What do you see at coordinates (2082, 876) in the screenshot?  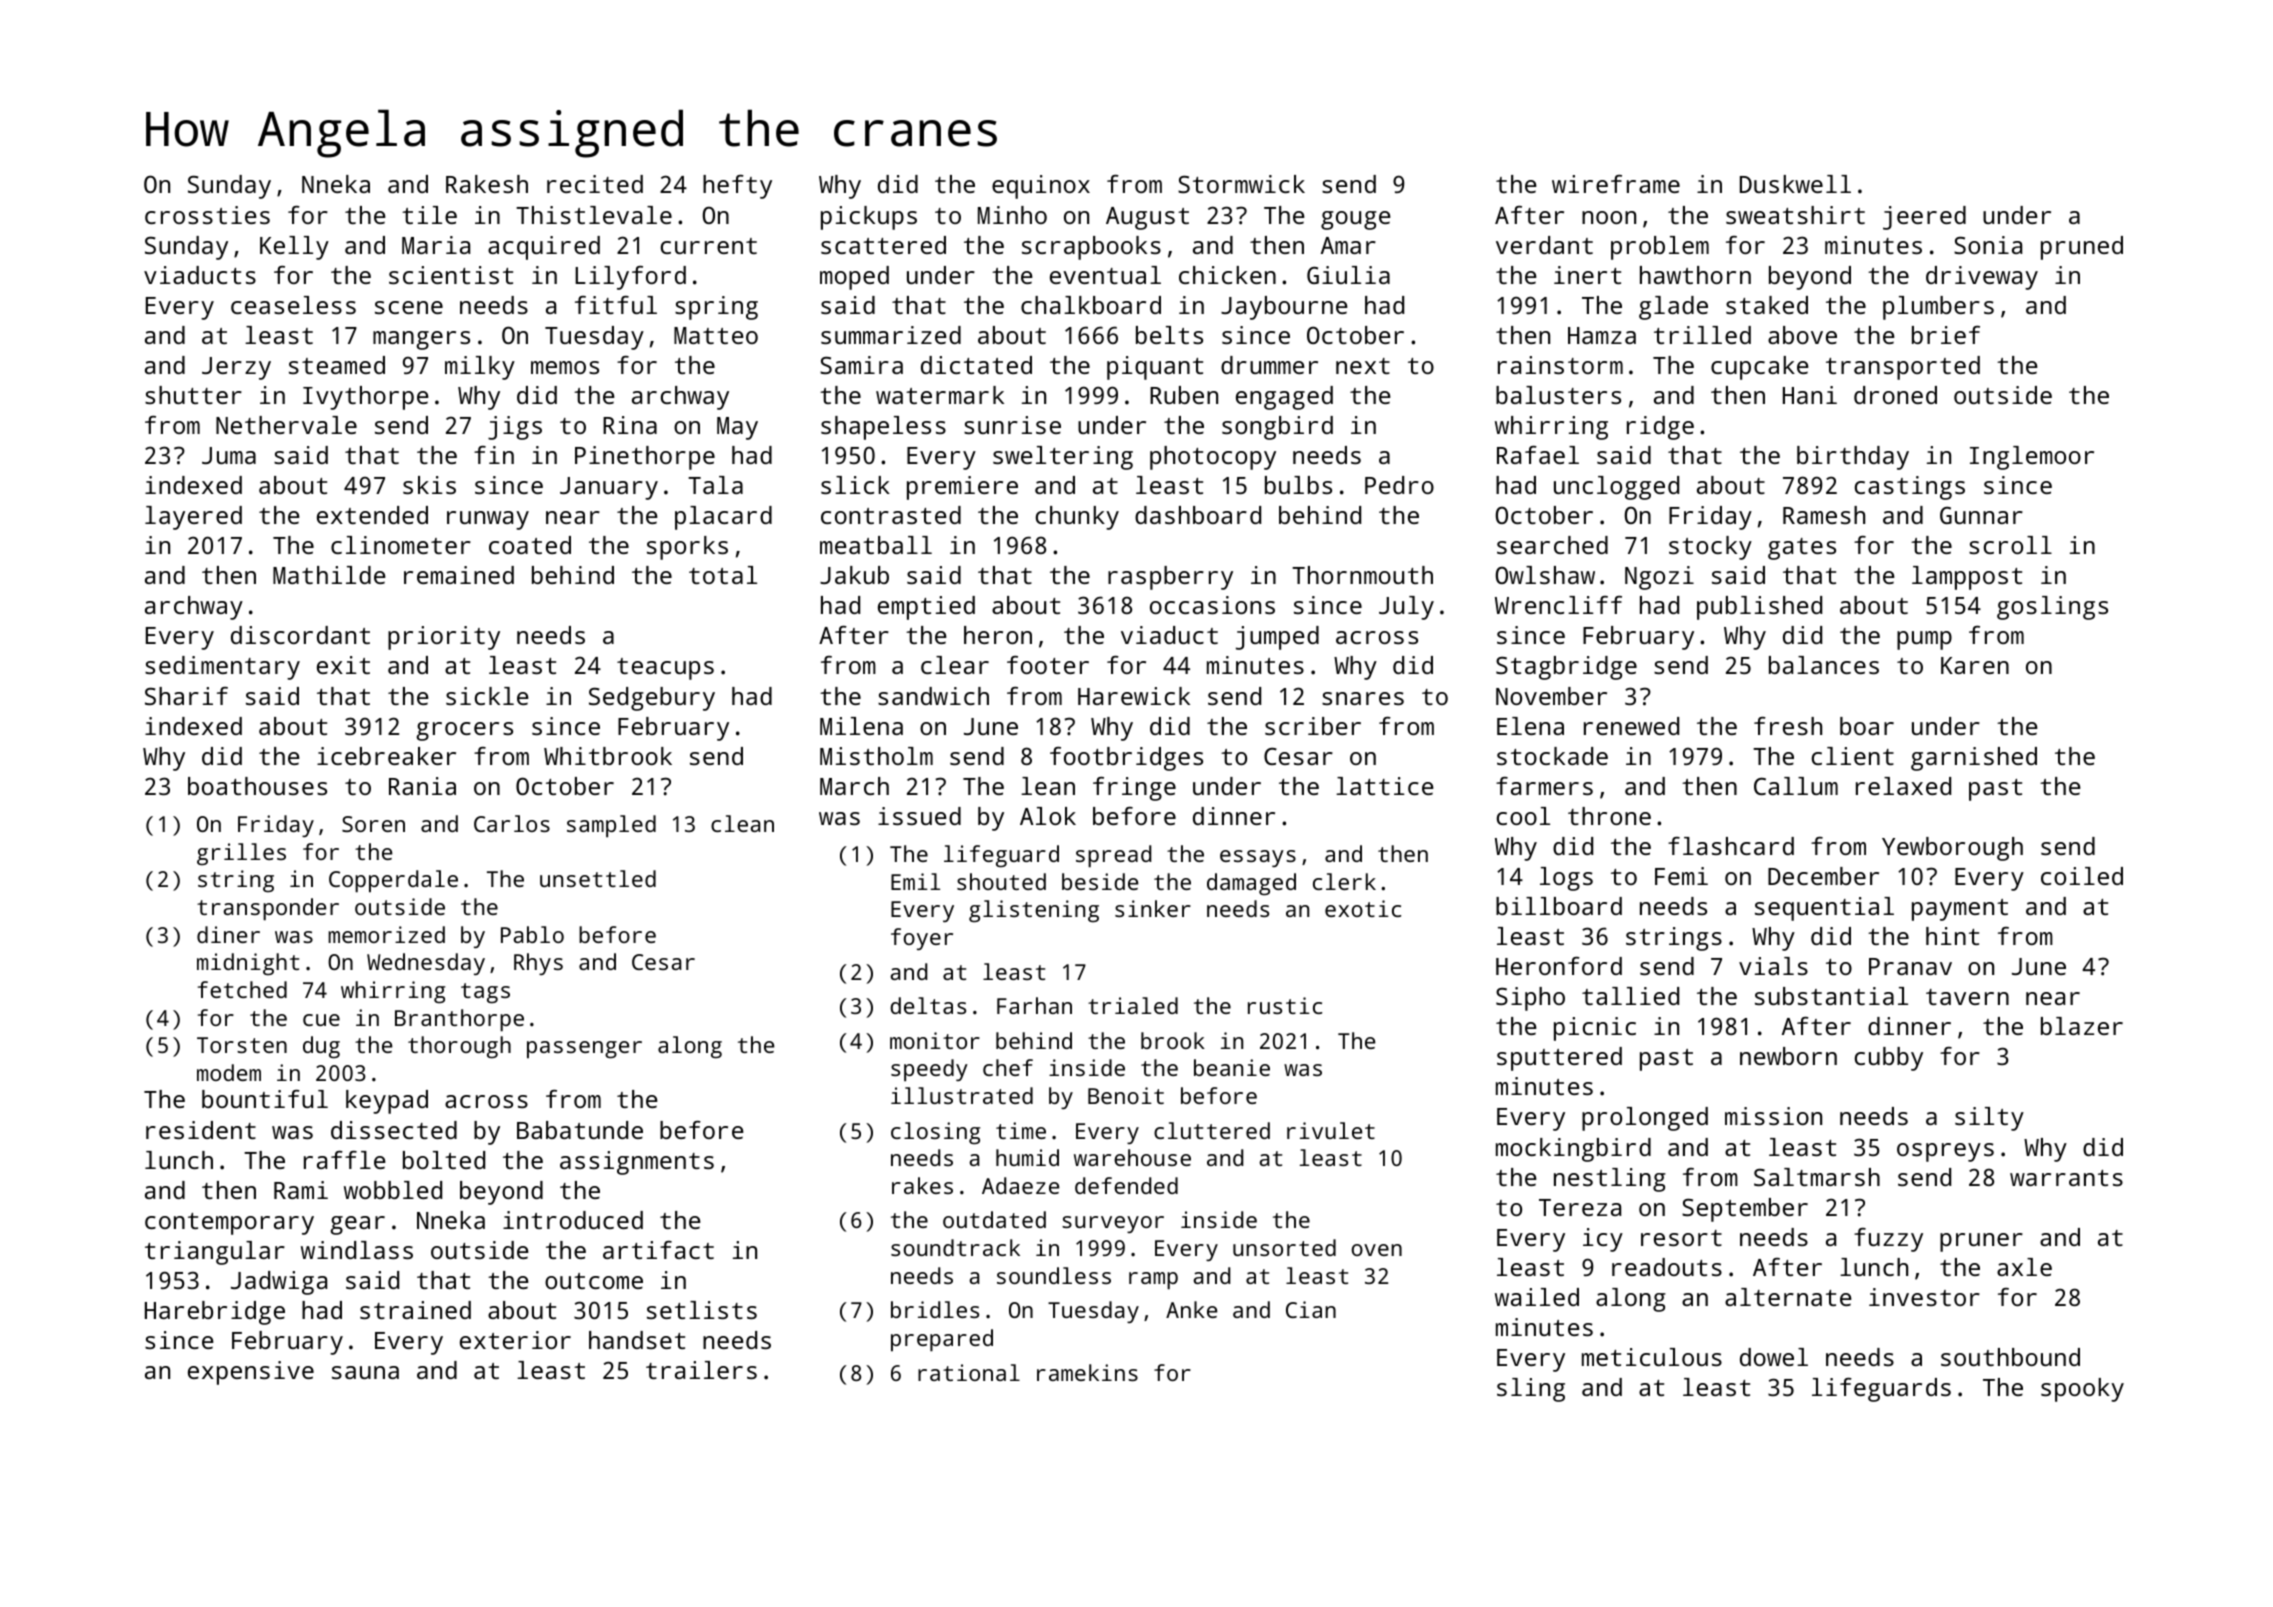 I see `coiled` at bounding box center [2082, 876].
